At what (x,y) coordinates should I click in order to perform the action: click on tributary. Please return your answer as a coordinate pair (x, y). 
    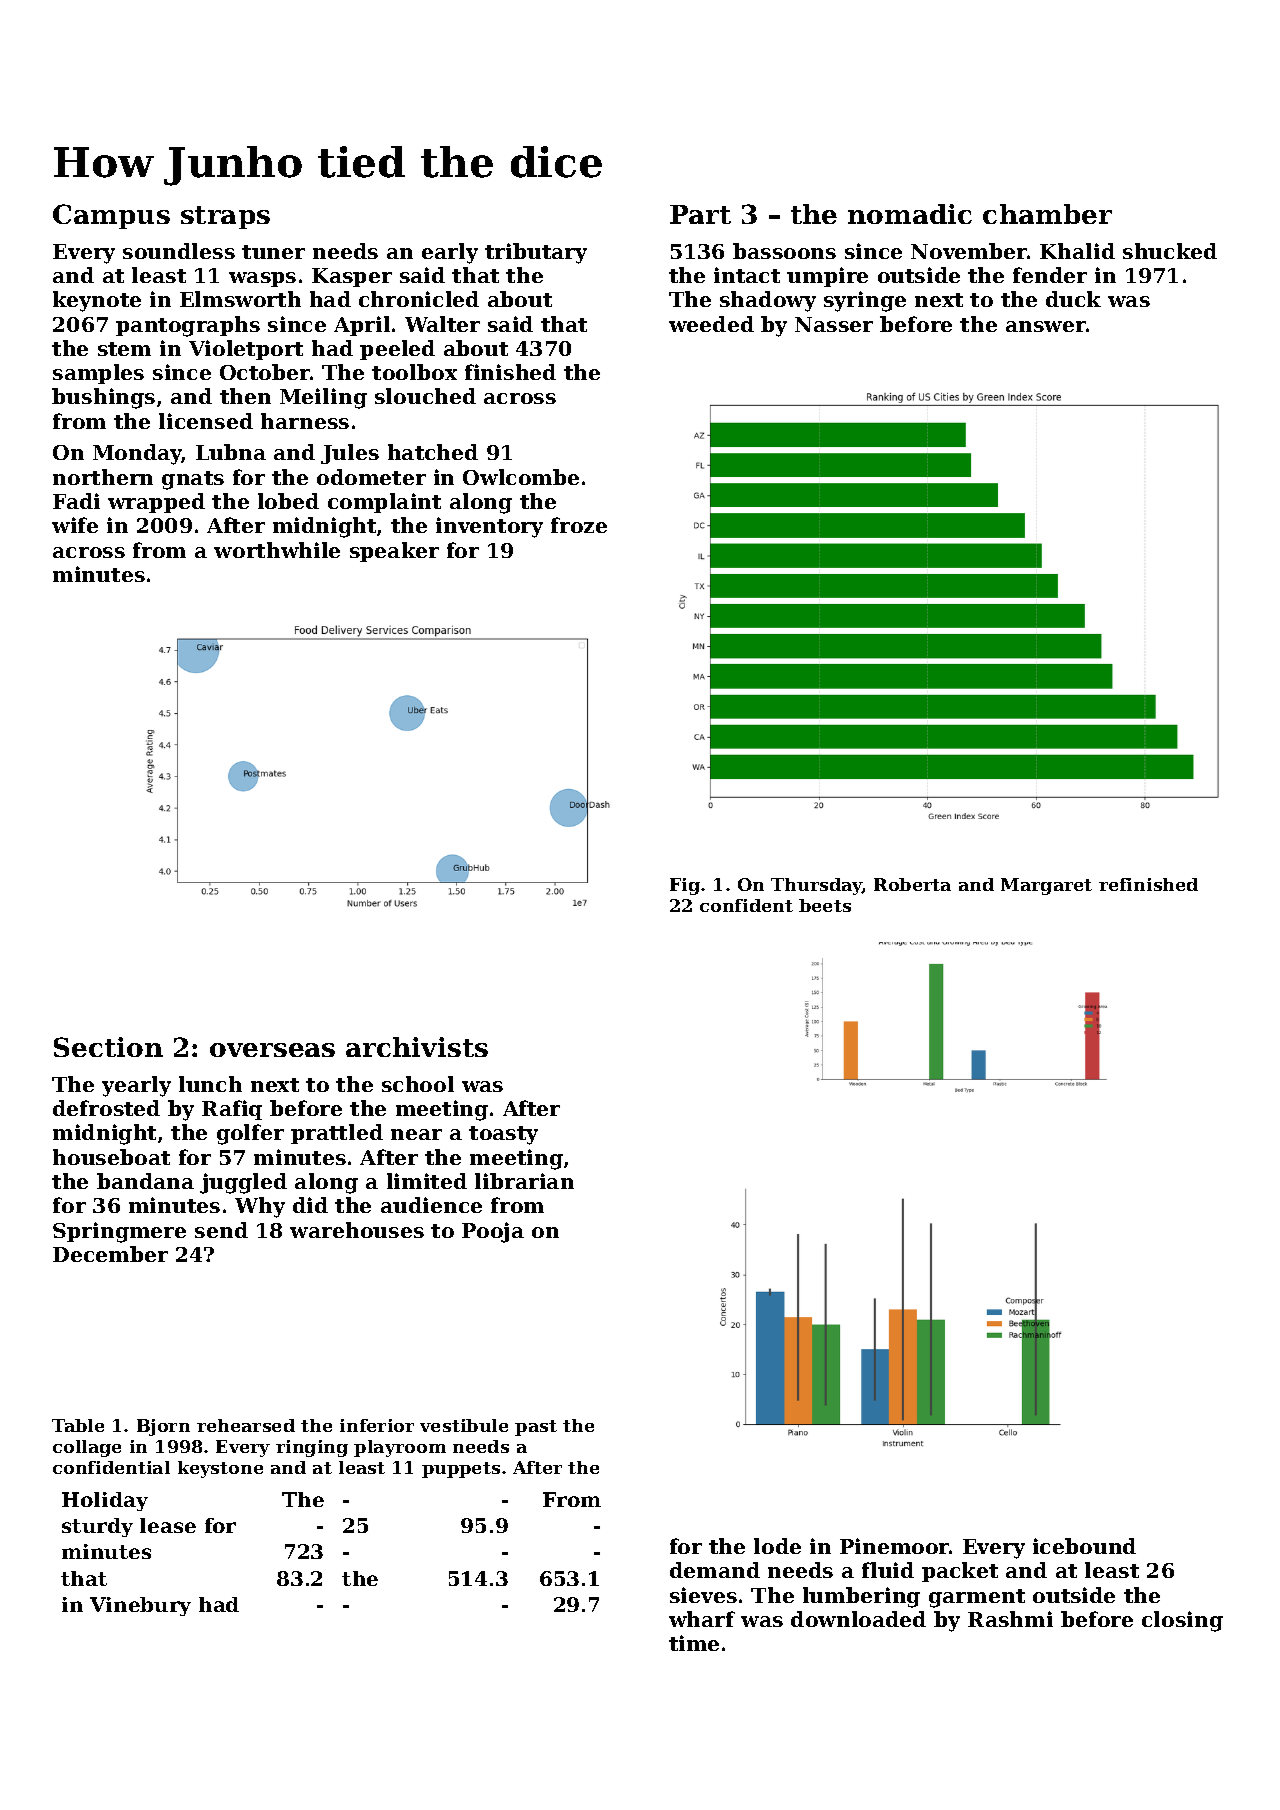
    Looking at the image, I should click on (536, 253).
